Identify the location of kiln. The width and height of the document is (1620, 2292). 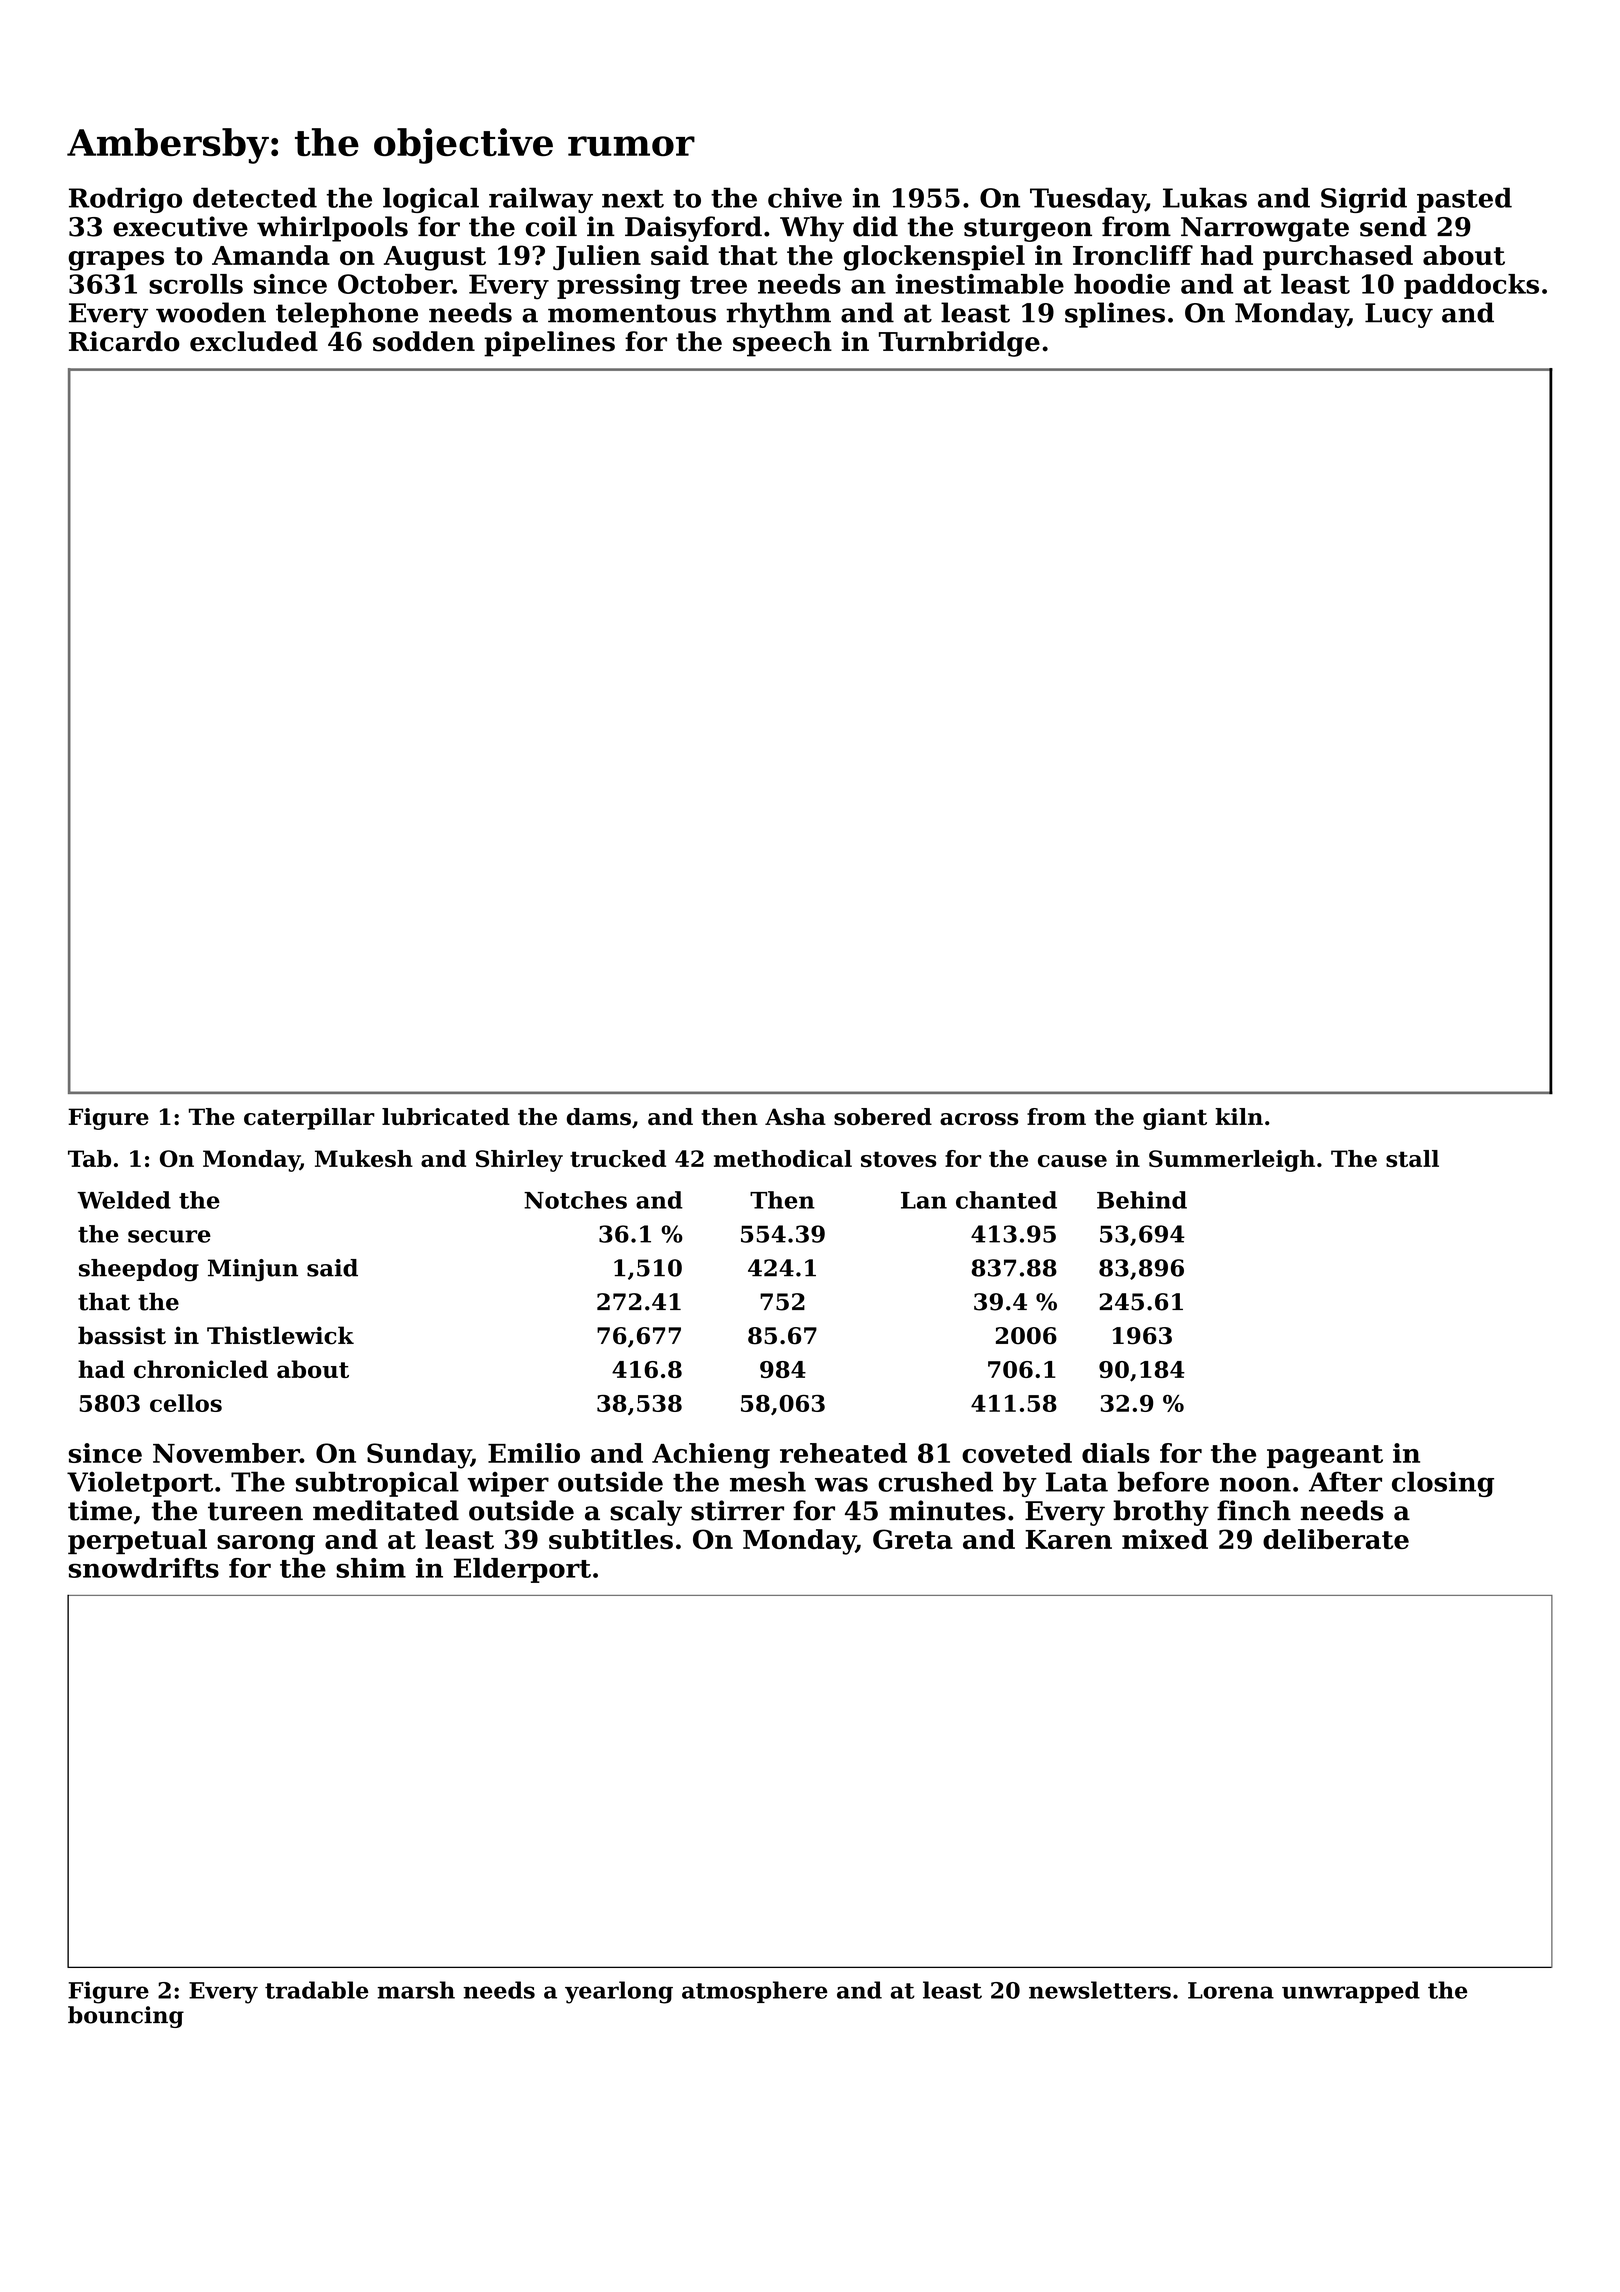
(1239, 1116).
